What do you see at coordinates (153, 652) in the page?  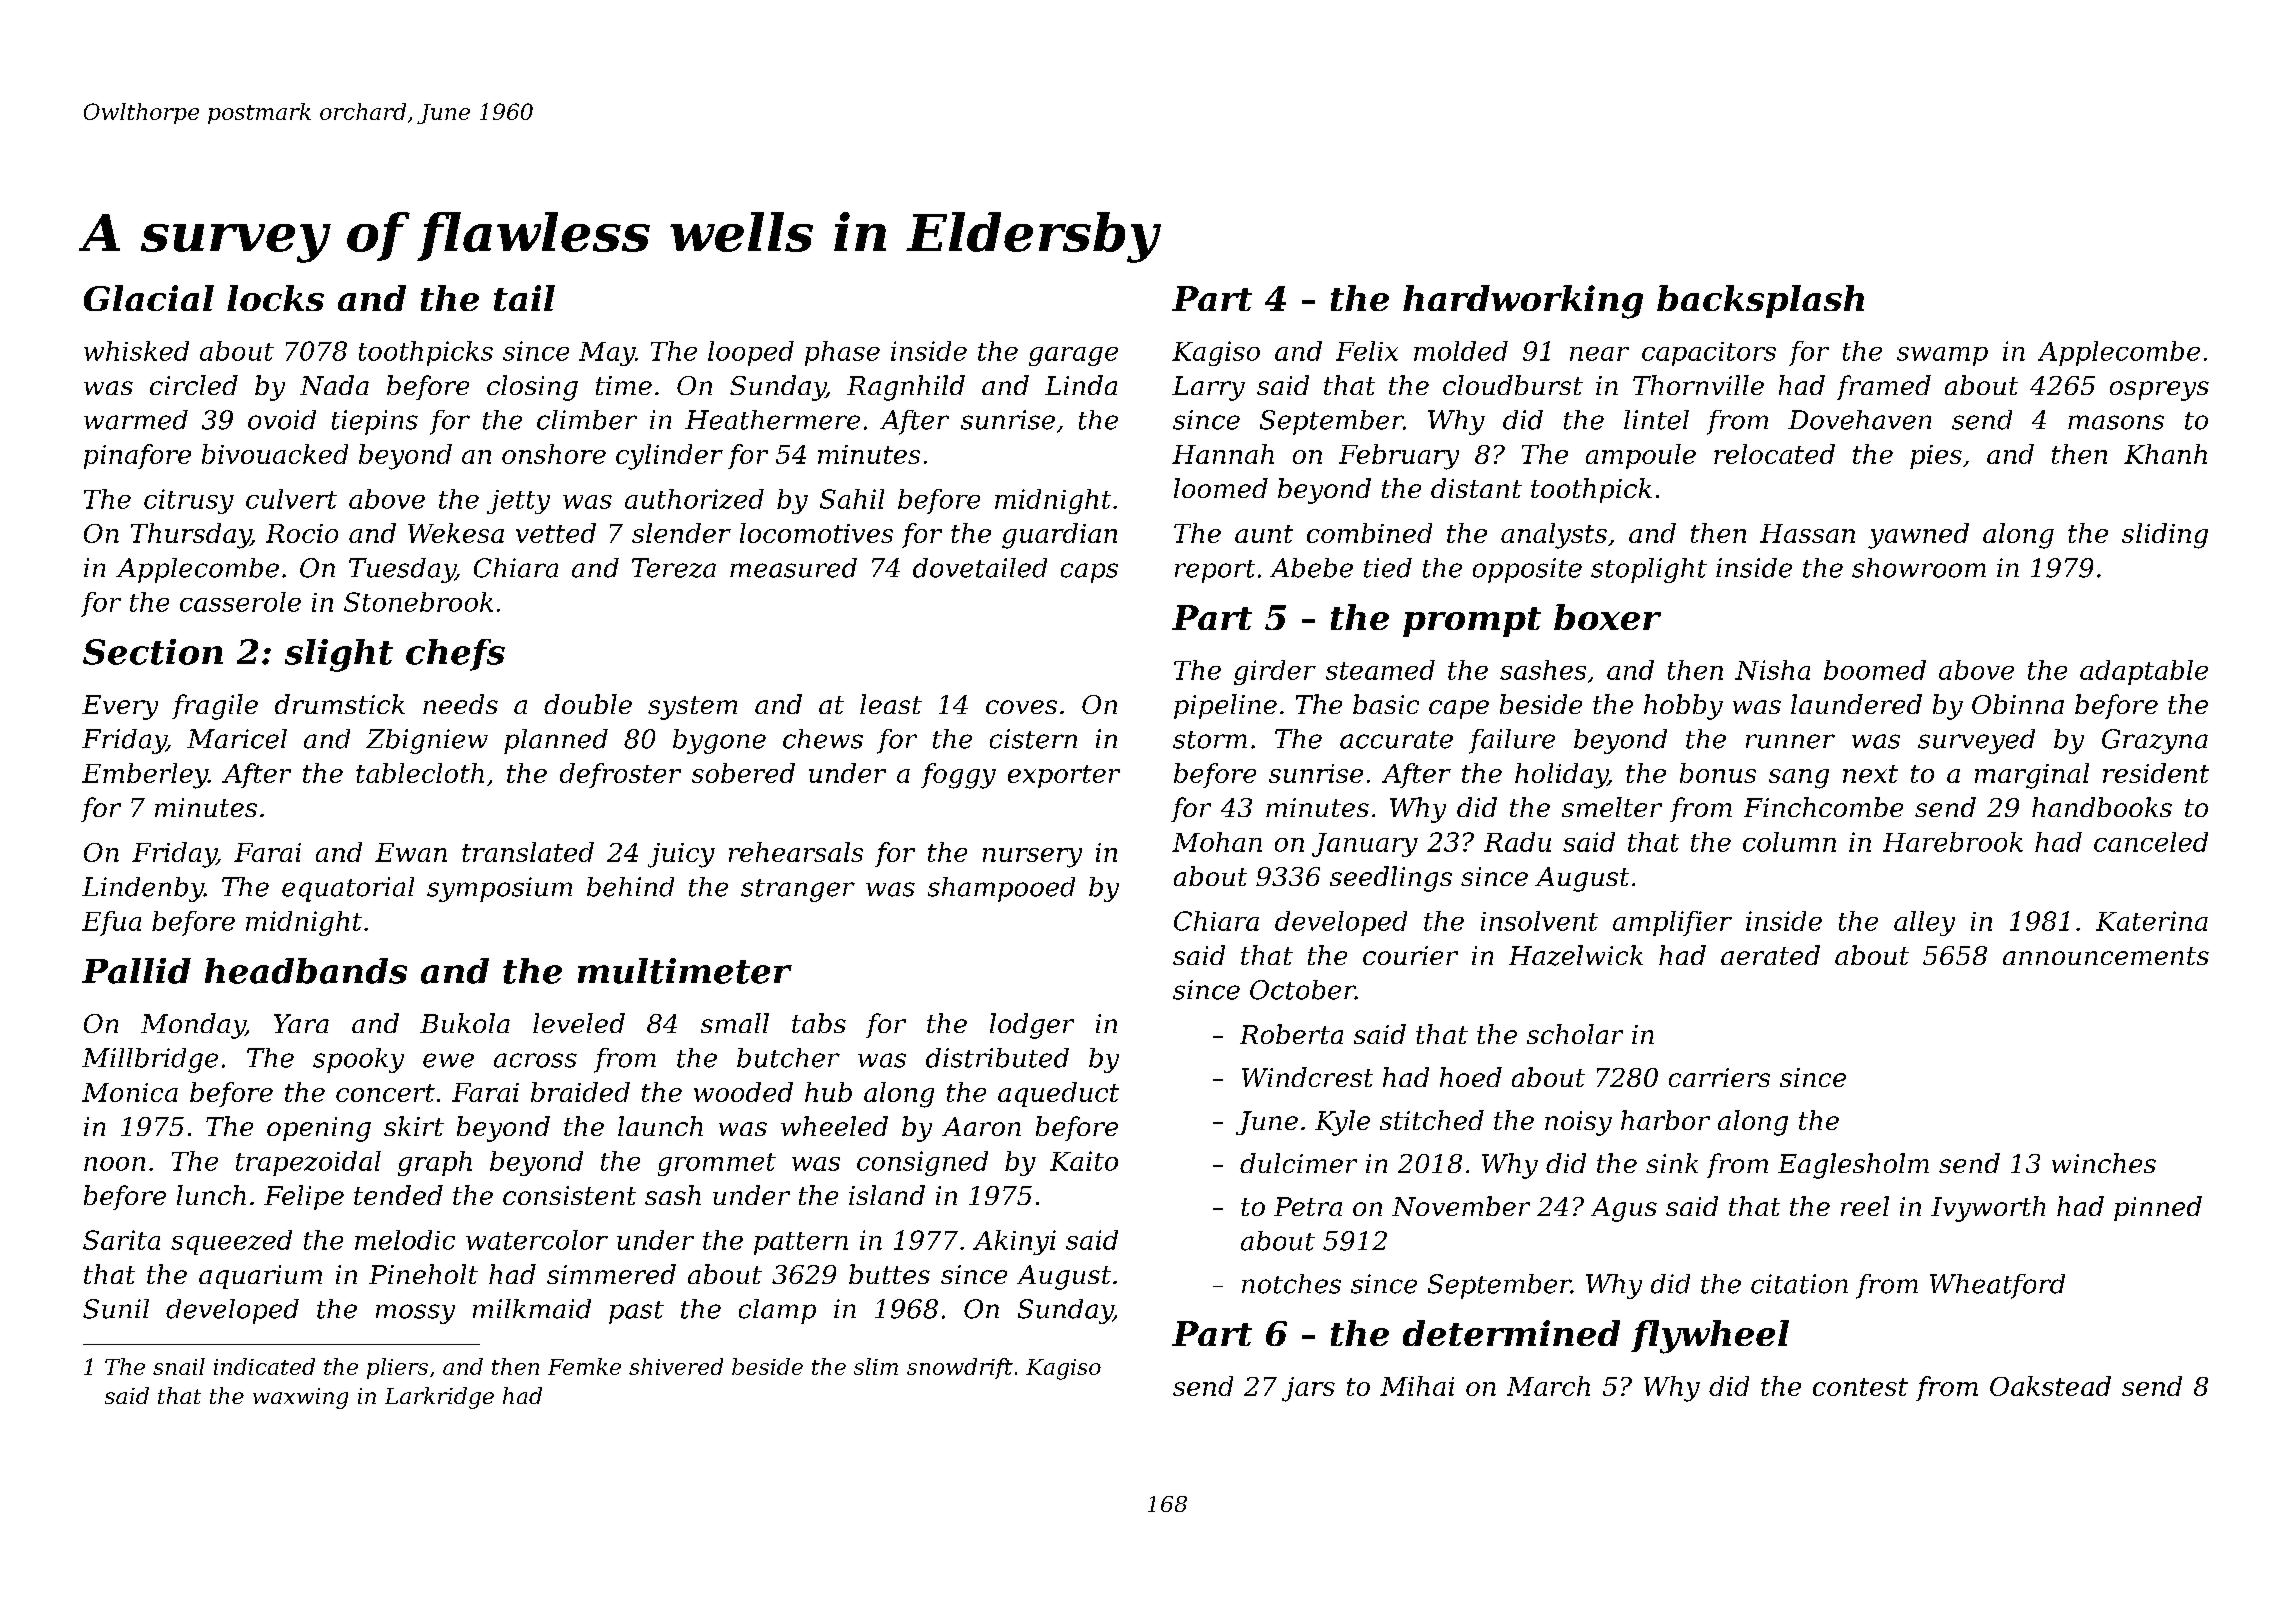 I see `Section` at bounding box center [153, 652].
